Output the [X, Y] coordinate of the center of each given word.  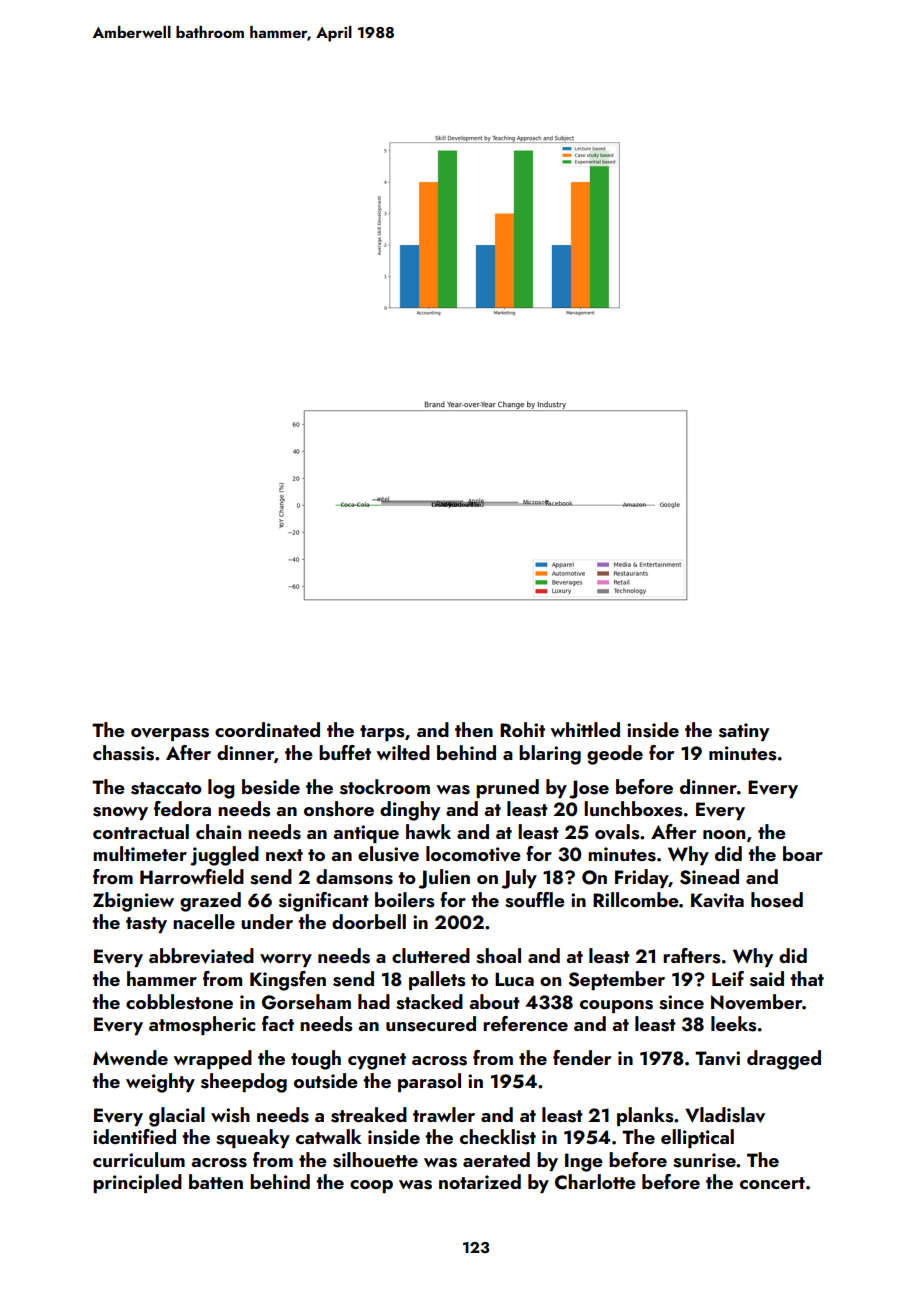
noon [724, 834]
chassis [123, 753]
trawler [444, 1114]
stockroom [385, 787]
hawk [428, 831]
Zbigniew [133, 902]
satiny [744, 732]
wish [230, 1115]
